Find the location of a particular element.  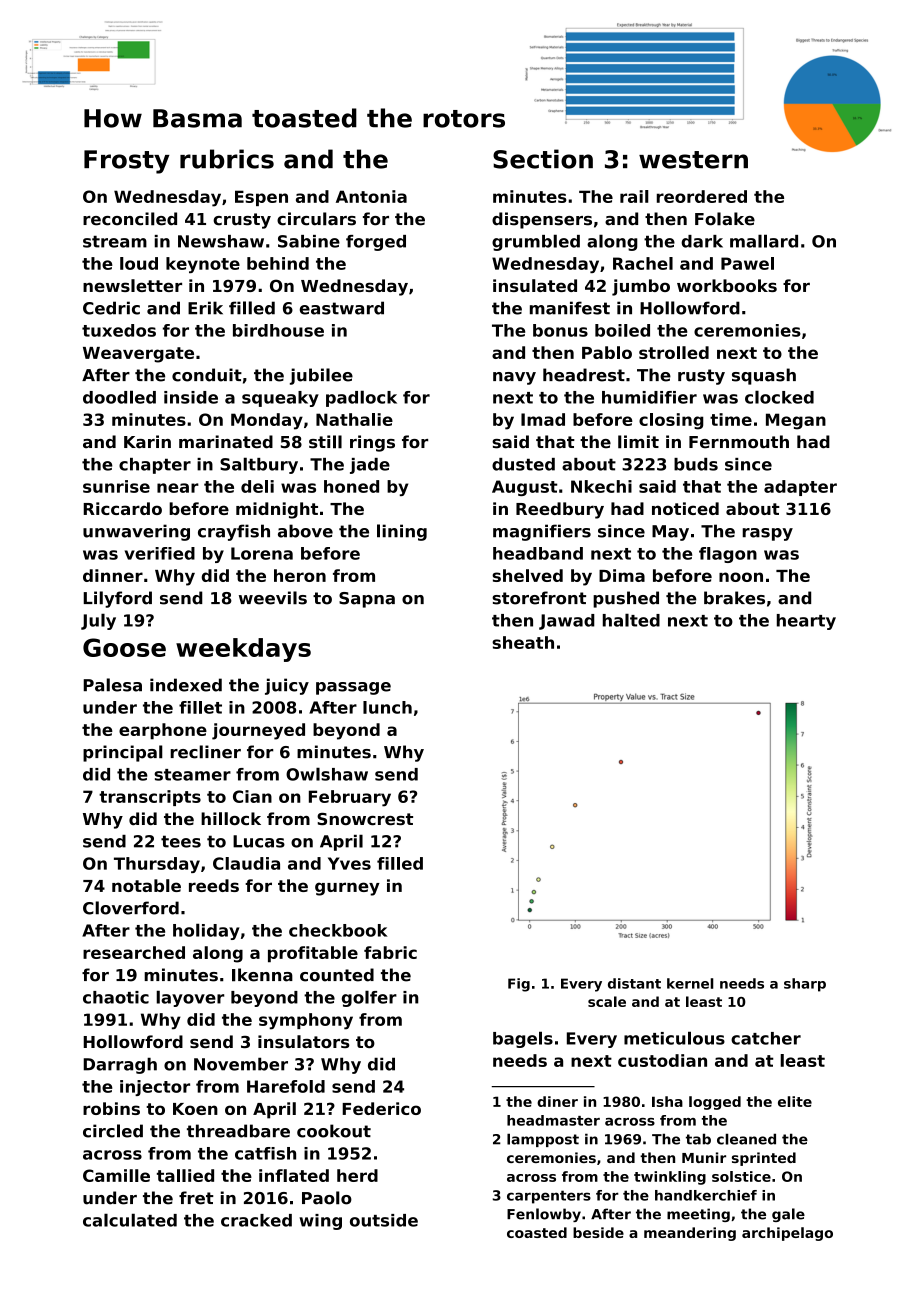

notable is located at coordinates (146, 885).
